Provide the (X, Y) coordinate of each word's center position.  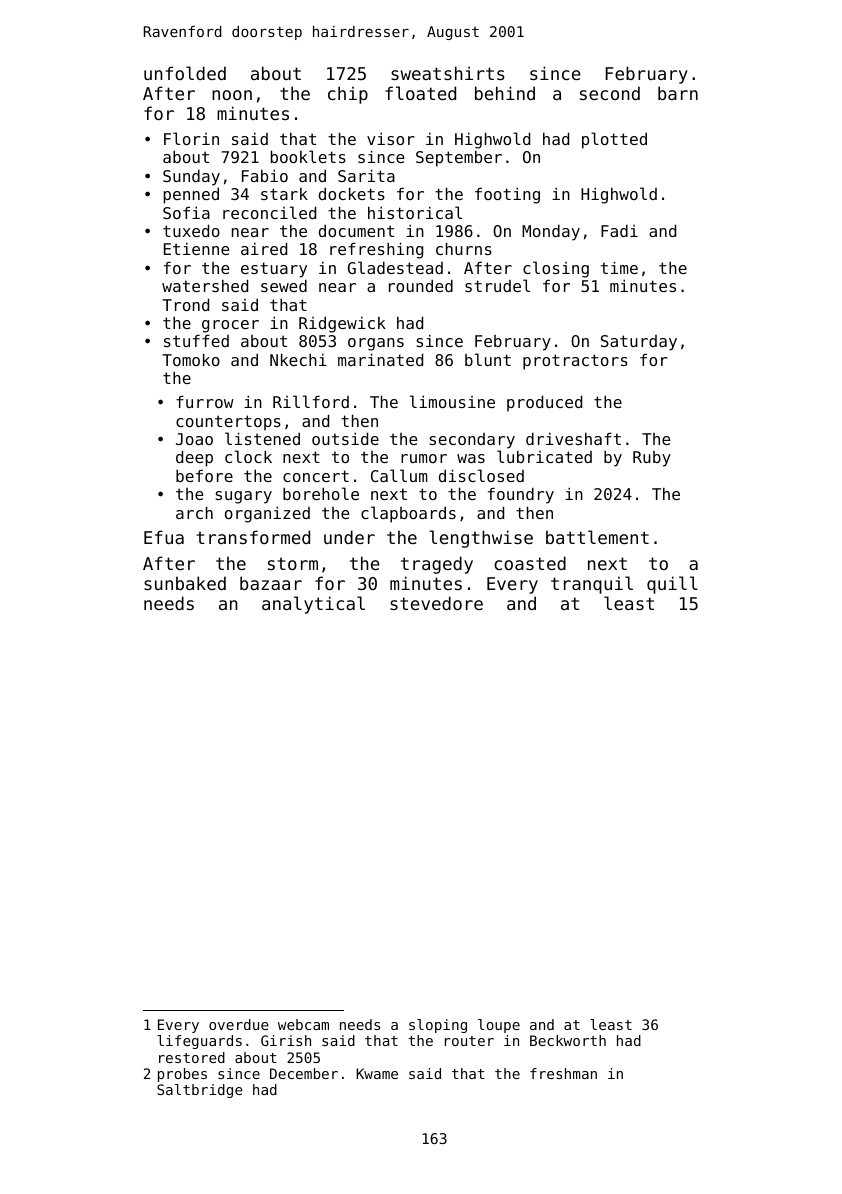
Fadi (619, 230)
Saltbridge (200, 1091)
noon (232, 95)
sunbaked (185, 583)
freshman (563, 1073)
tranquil (592, 585)
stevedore (436, 603)
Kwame (377, 1073)
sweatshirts (448, 73)
